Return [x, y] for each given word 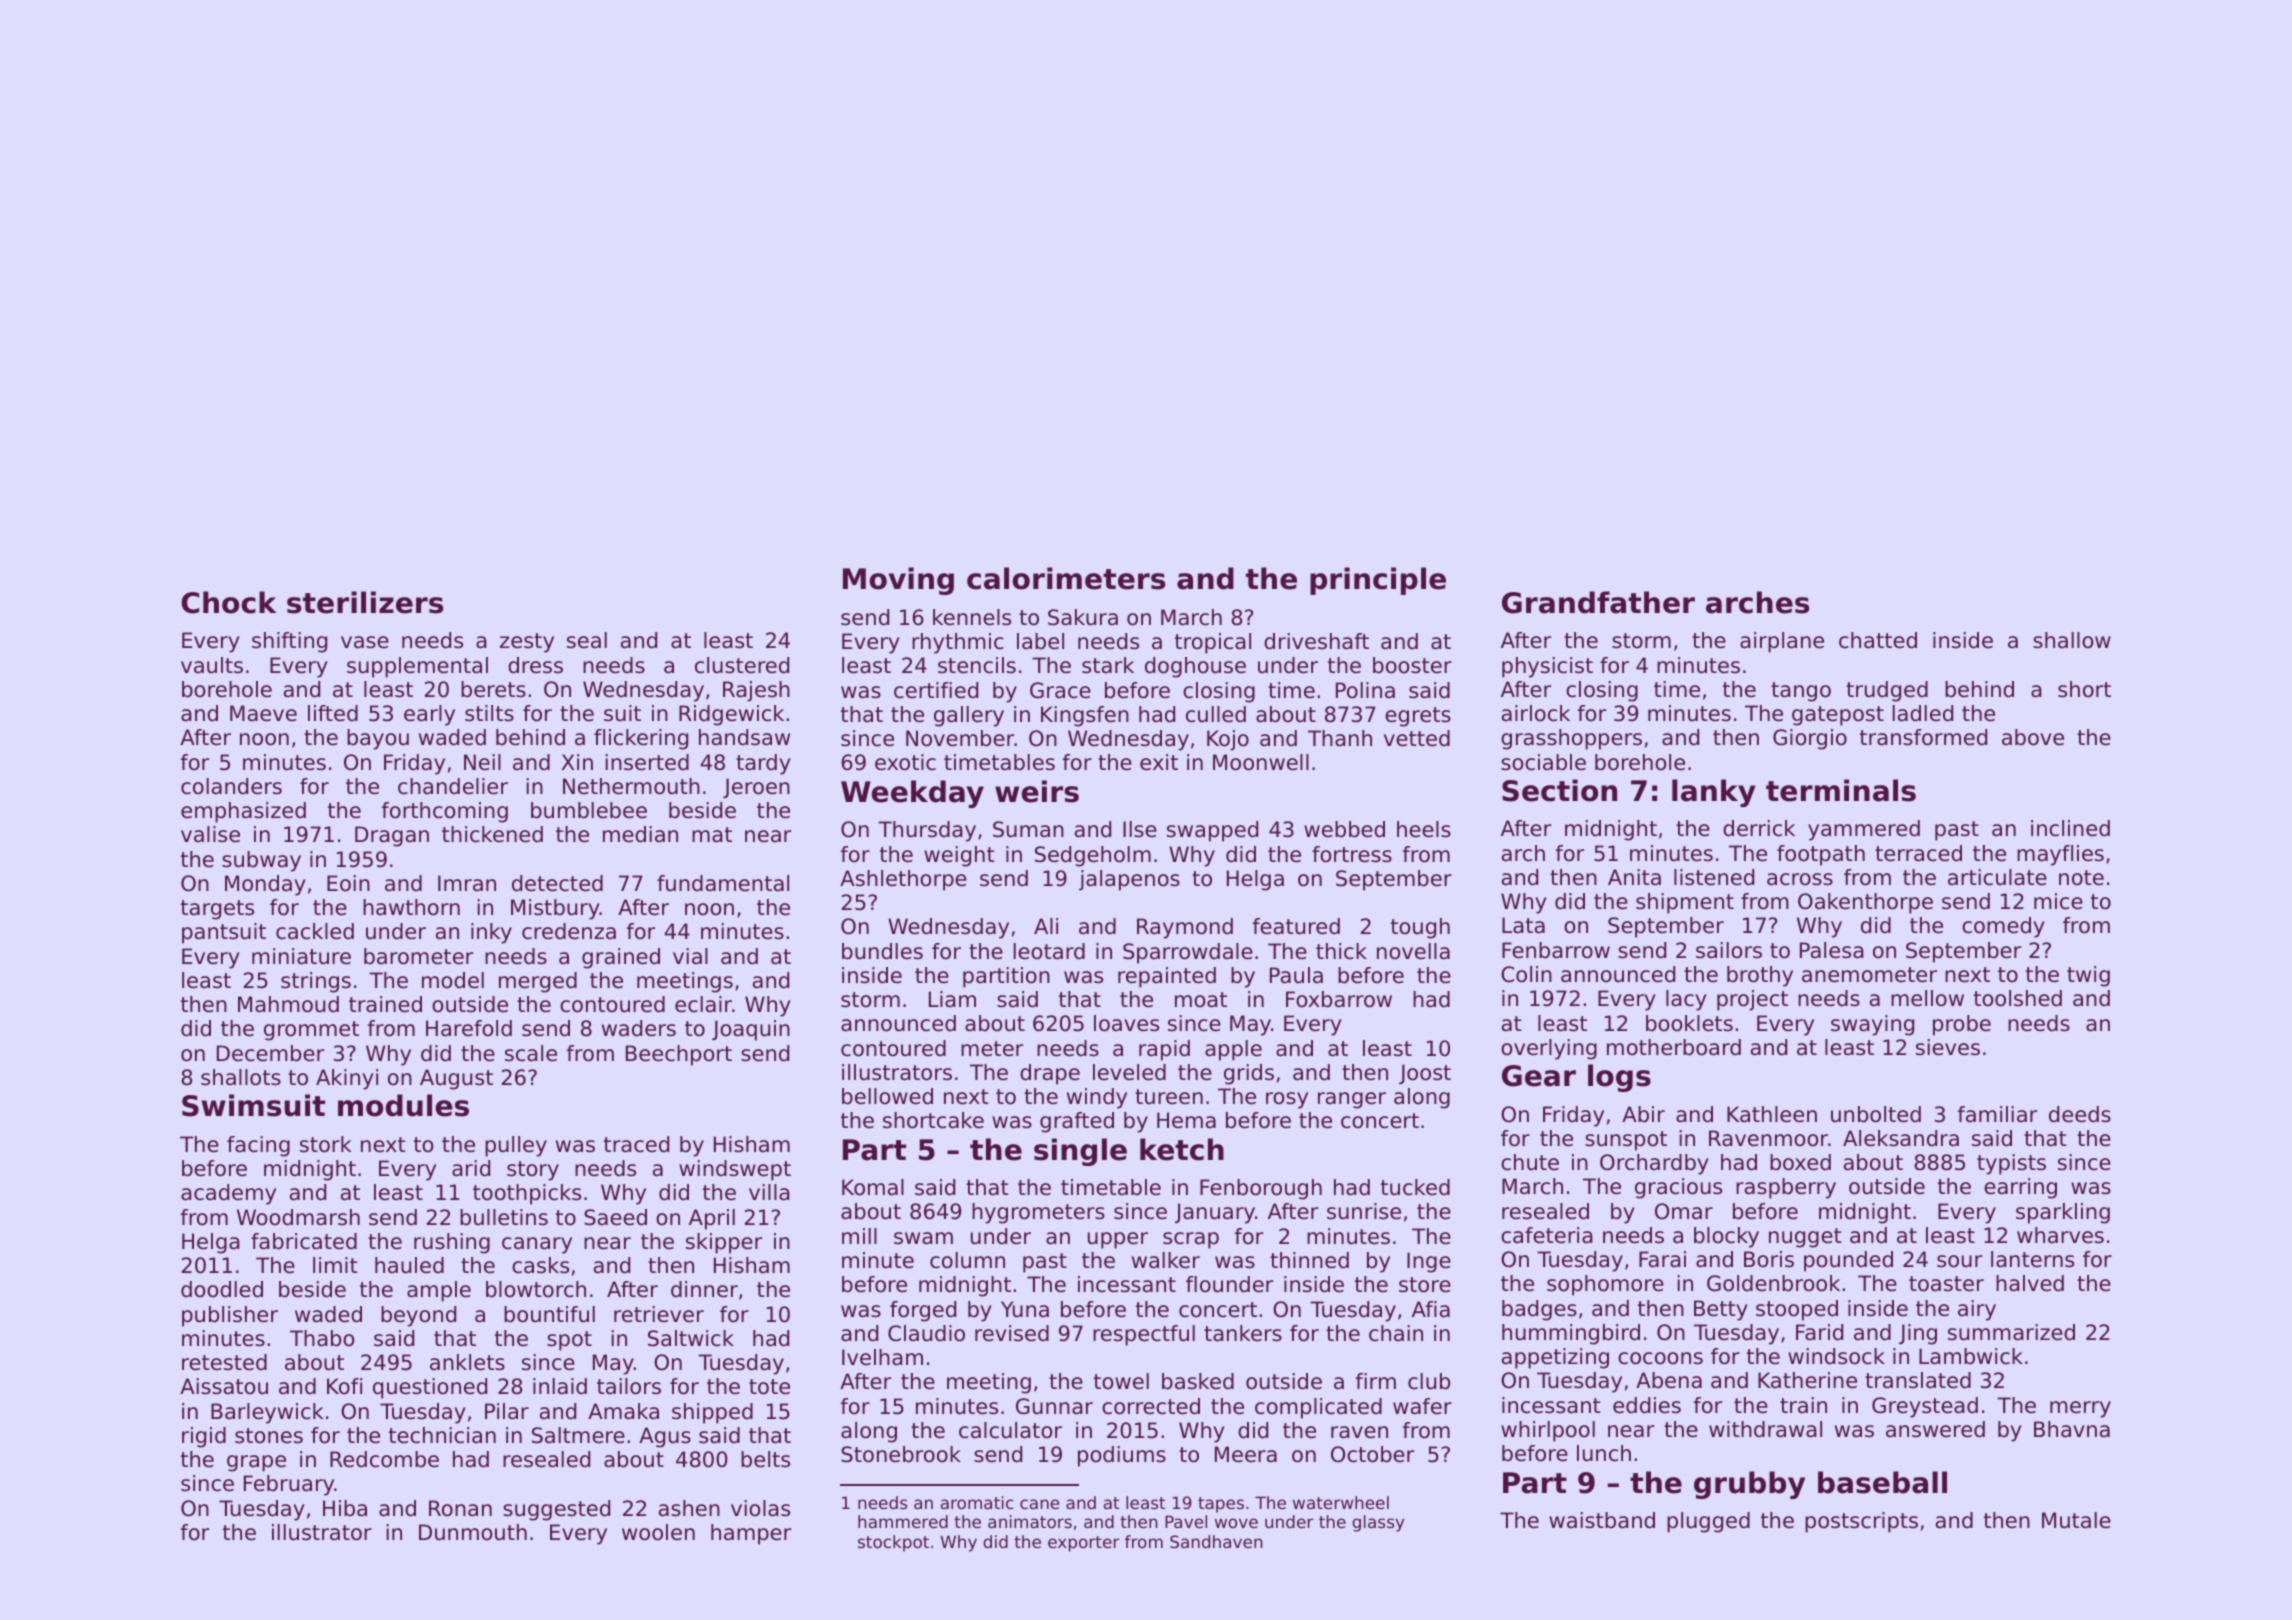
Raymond [1185, 928]
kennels [972, 617]
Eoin [348, 883]
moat [1201, 1000]
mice [2058, 901]
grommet [311, 1031]
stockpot [893, 1543]
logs [1619, 1078]
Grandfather [1598, 602]
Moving [898, 581]
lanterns [2032, 1259]
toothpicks [527, 1194]
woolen [658, 1532]
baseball [1882, 1482]
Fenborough [1261, 1189]
